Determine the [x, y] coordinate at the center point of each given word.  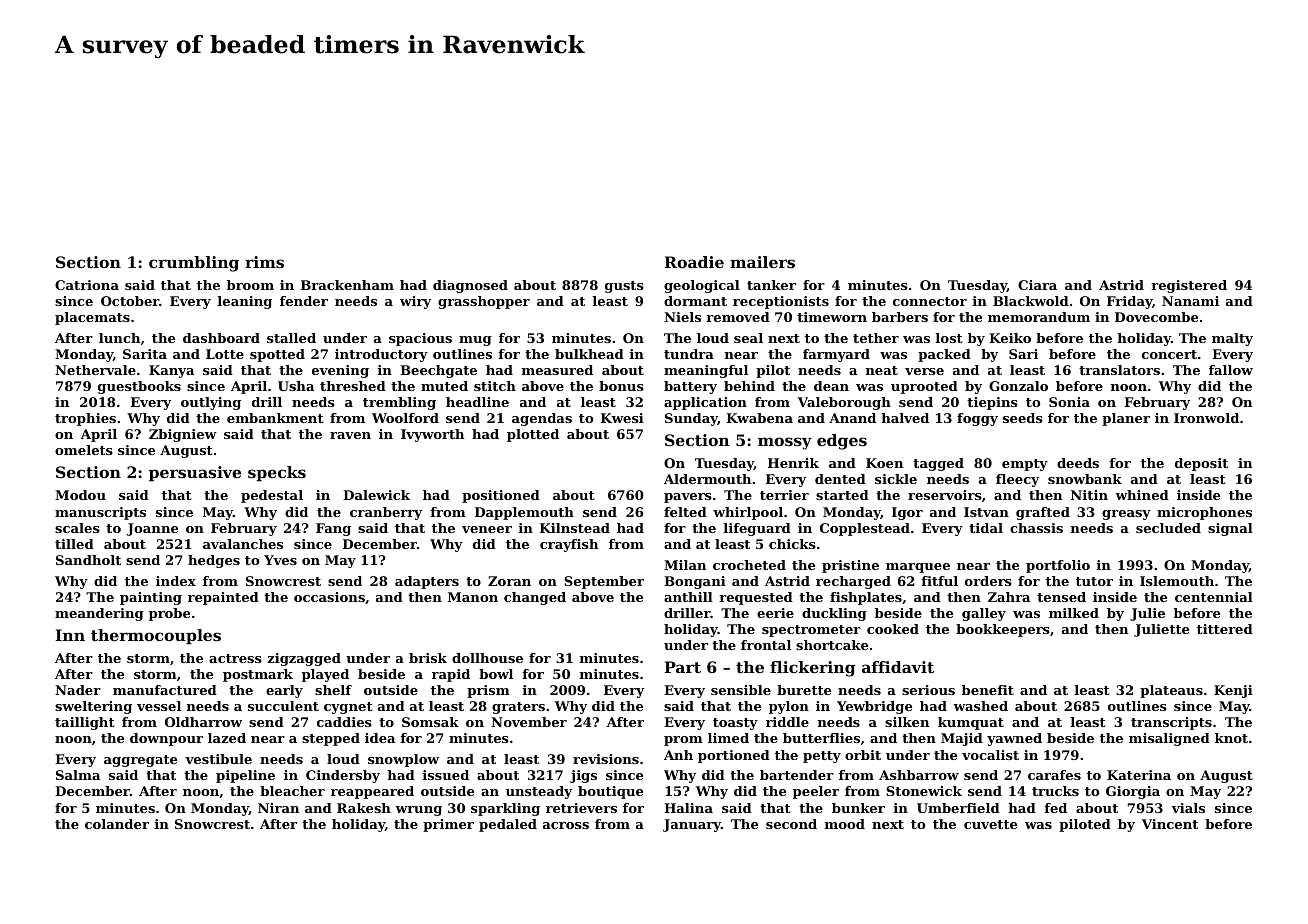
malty [1232, 339]
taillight [85, 723]
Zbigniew [183, 435]
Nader [78, 690]
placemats [92, 318]
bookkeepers [1003, 630]
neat [882, 370]
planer [1126, 419]
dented [840, 479]
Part [683, 667]
